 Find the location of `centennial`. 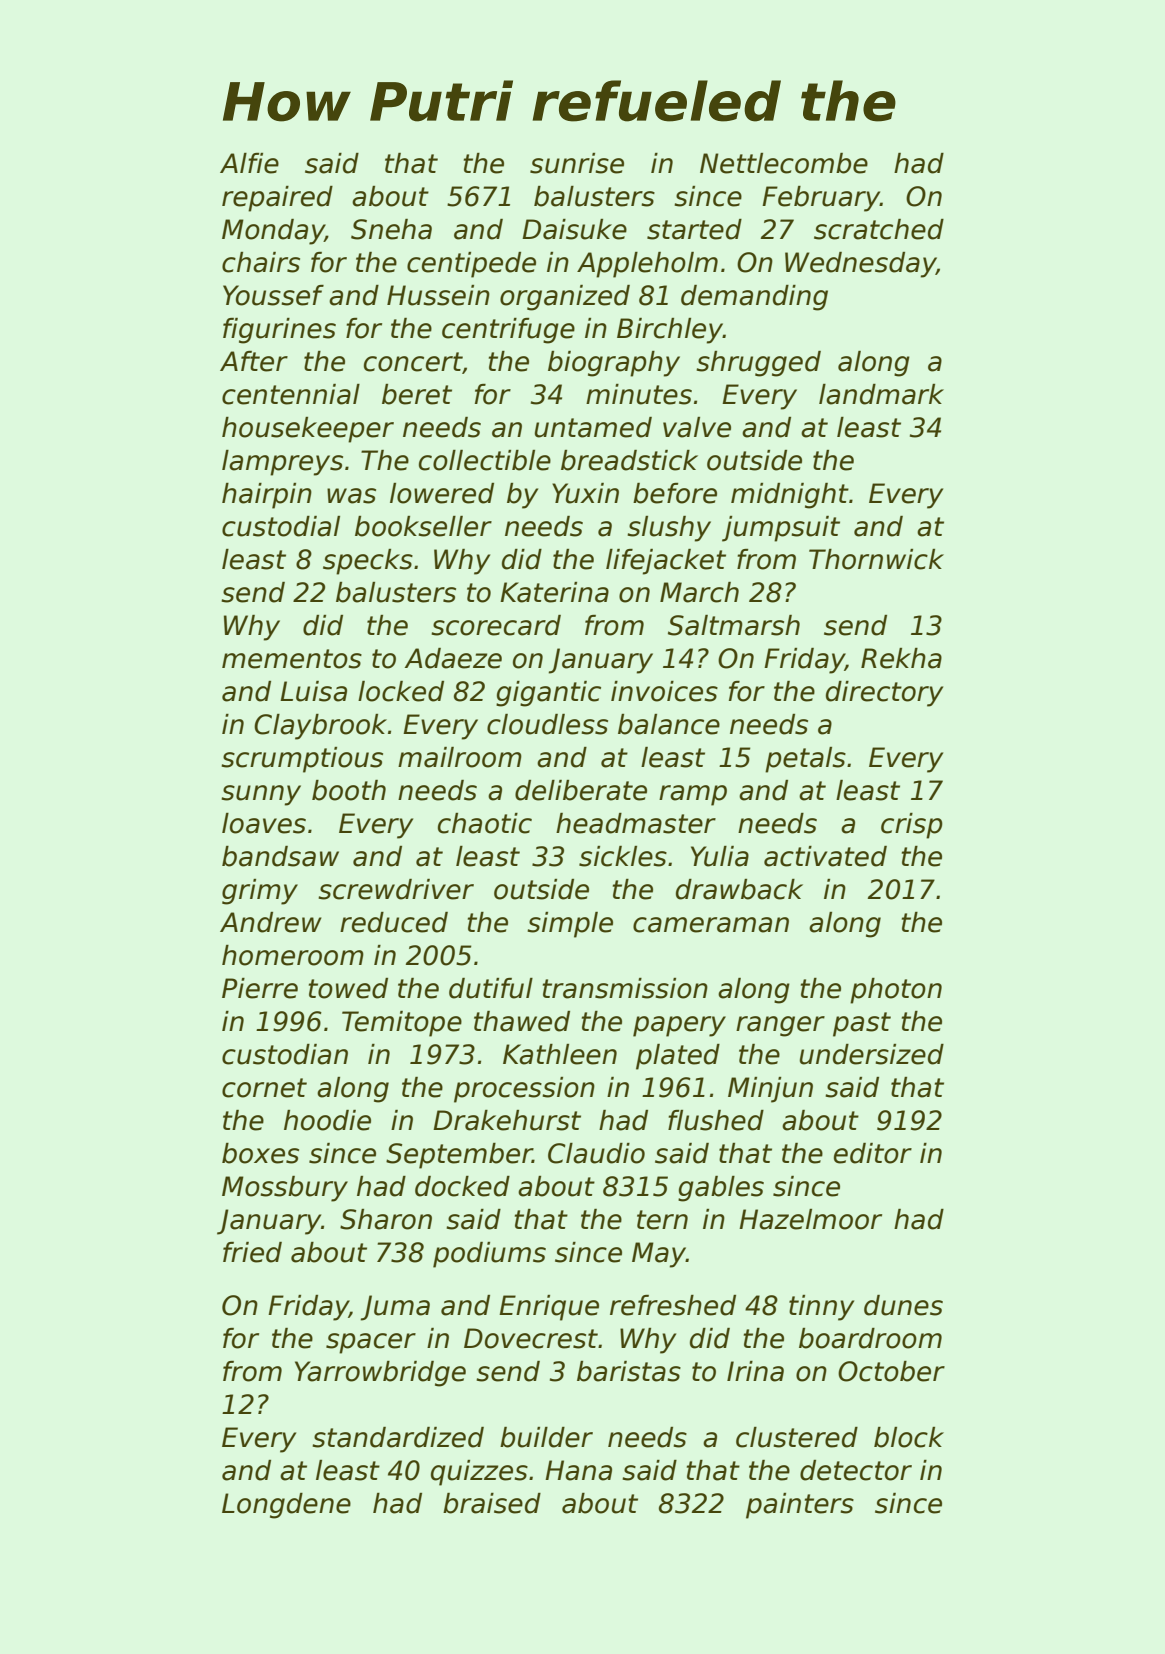

centennial is located at coordinates (291, 394).
